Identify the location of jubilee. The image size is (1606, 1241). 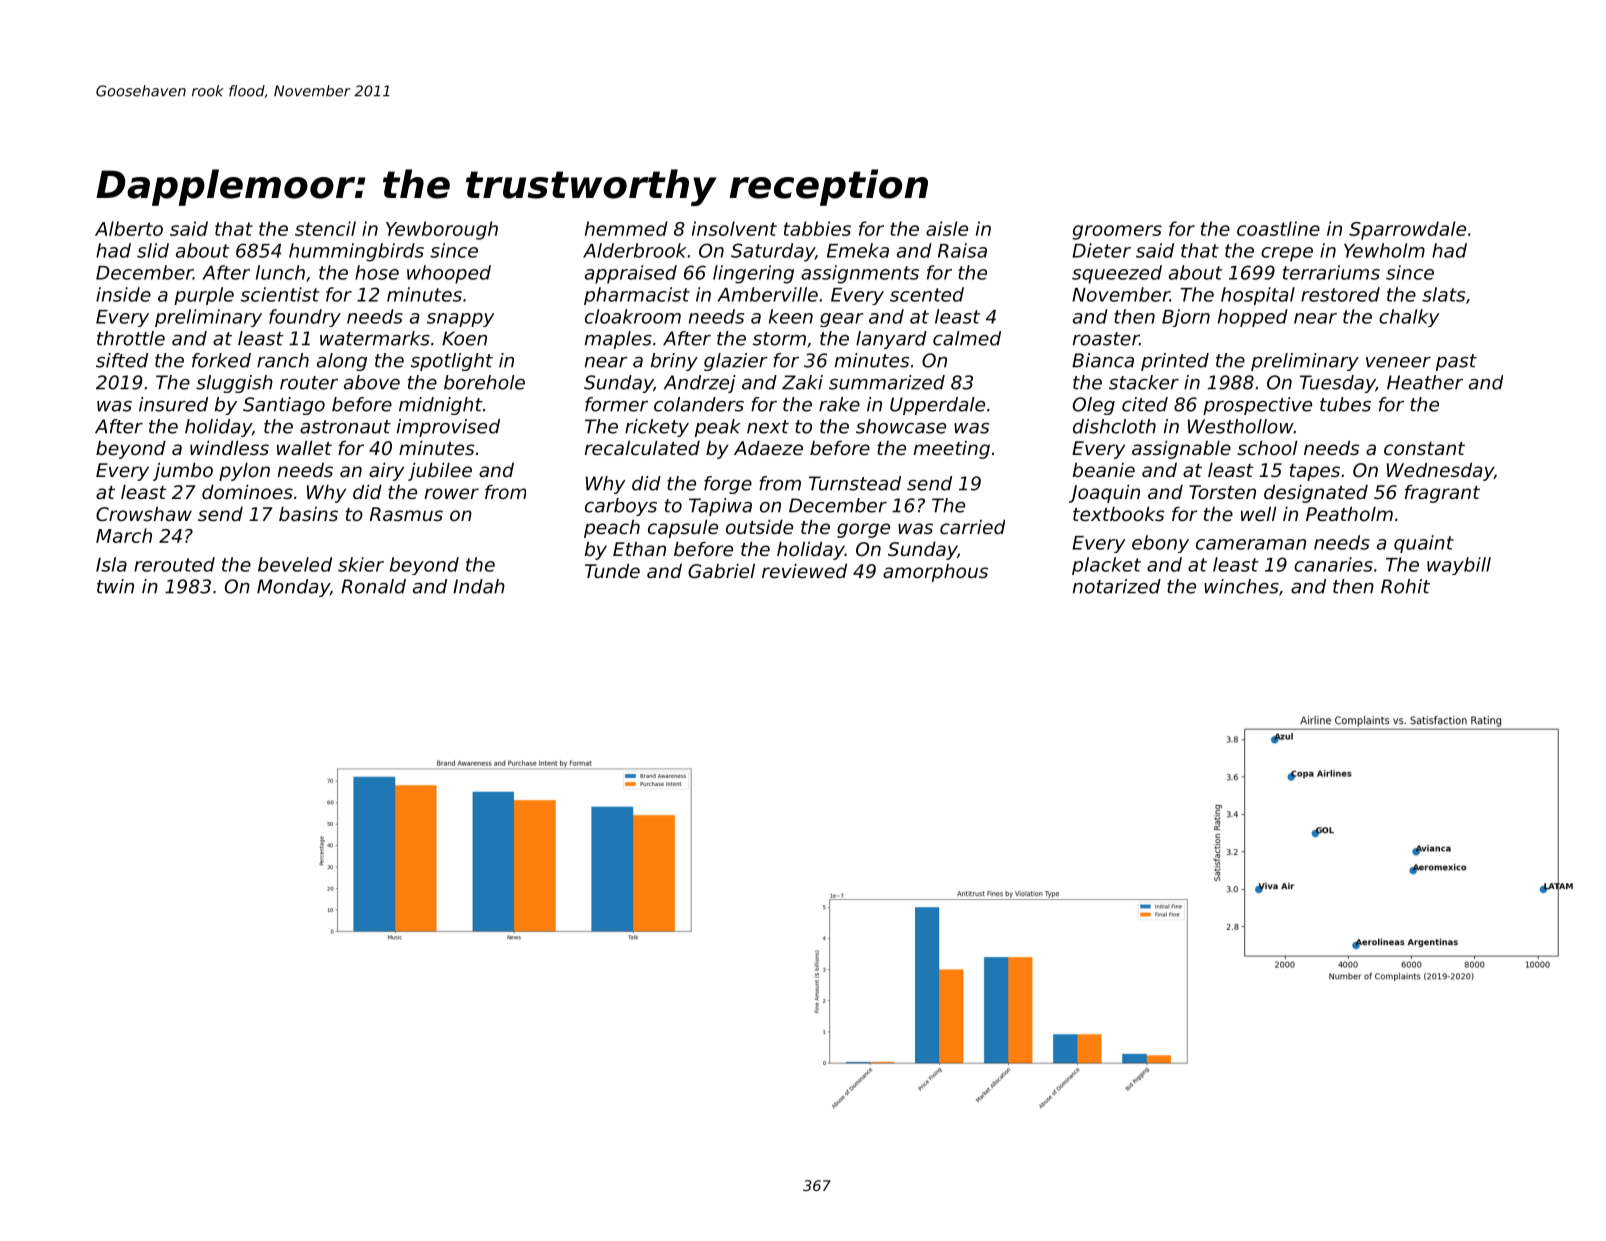
(440, 471).
